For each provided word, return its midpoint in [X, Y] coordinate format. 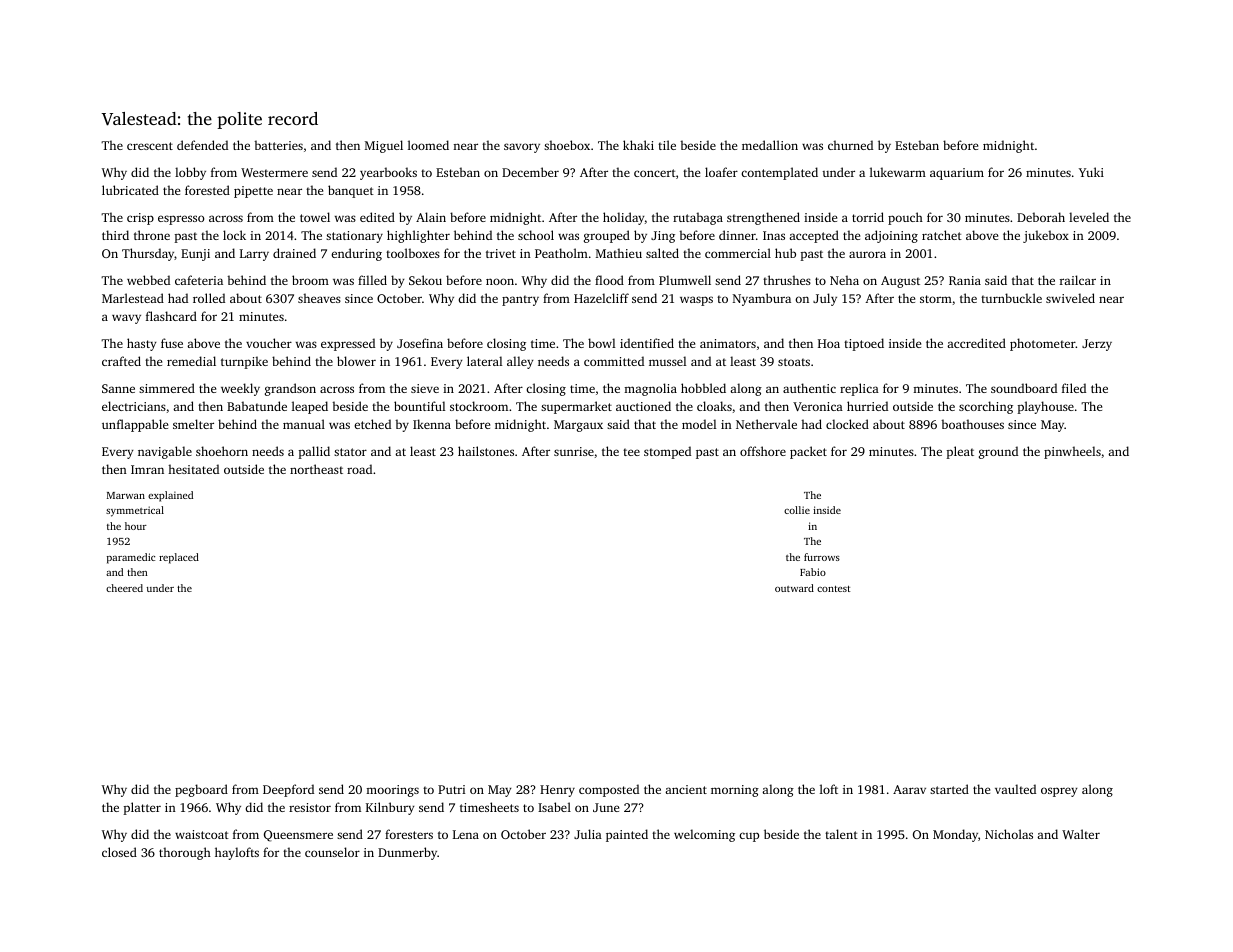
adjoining [891, 236]
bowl [601, 343]
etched [372, 424]
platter [142, 808]
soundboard [1024, 388]
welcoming [704, 835]
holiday [623, 218]
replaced [179, 558]
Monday [955, 835]
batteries [278, 145]
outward [794, 588]
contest [833, 589]
